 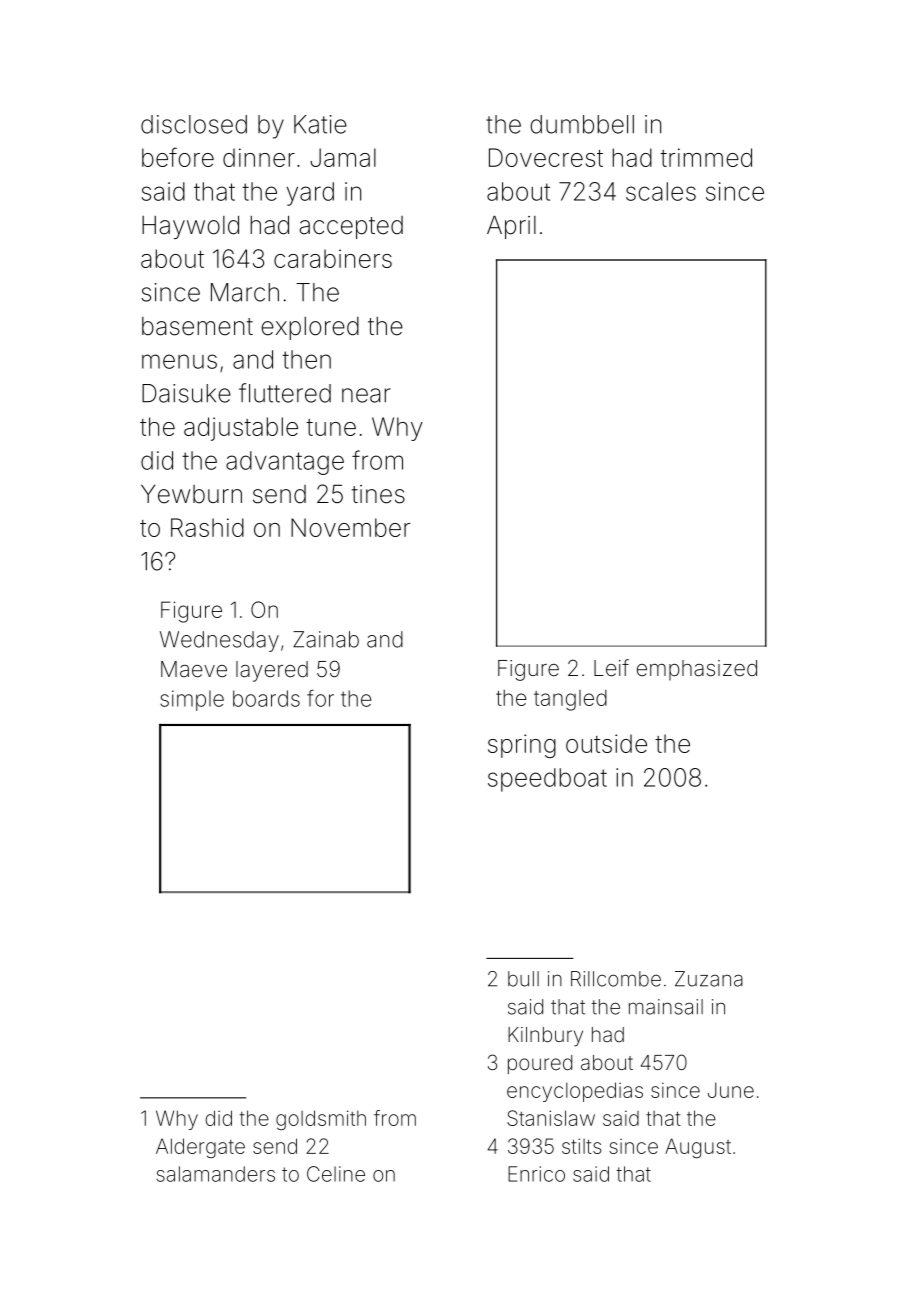 I want to click on dumbbell, so click(x=582, y=124).
